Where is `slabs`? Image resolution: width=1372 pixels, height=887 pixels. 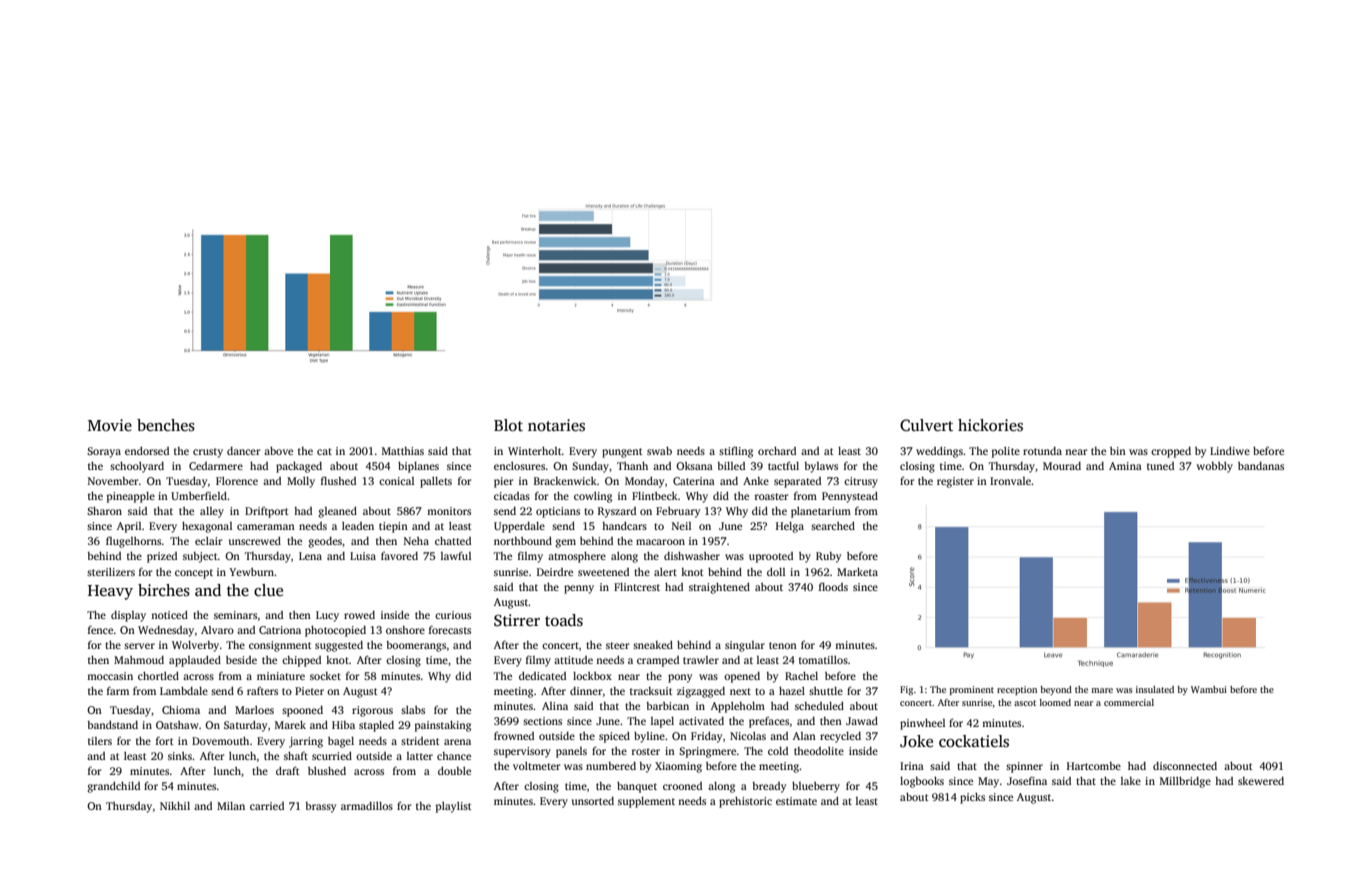
slabs is located at coordinates (413, 710).
